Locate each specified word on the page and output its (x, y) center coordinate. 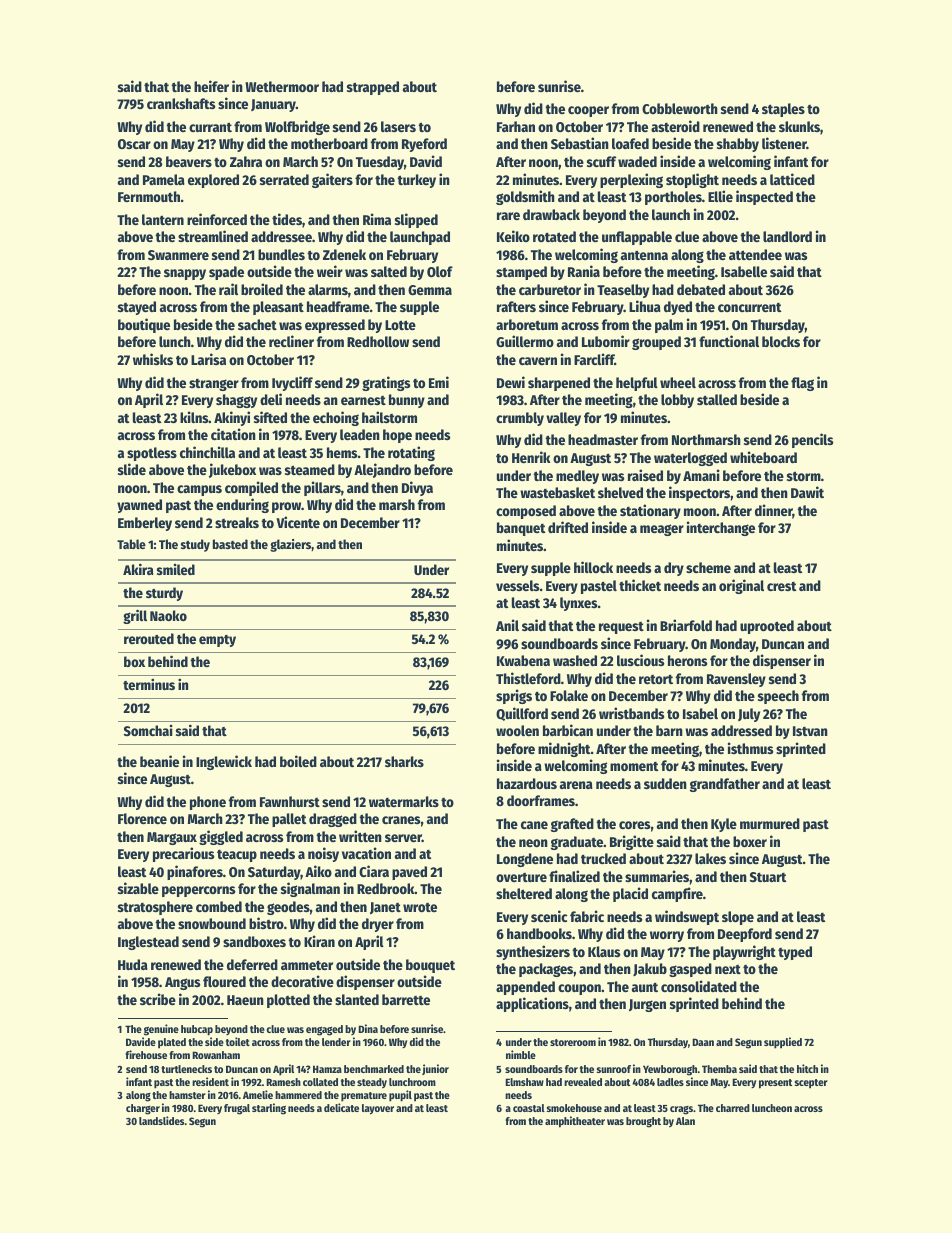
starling (269, 1109)
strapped (373, 88)
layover (378, 1109)
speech (778, 697)
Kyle (724, 825)
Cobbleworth (680, 108)
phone (208, 803)
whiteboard (763, 457)
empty (217, 641)
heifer (211, 86)
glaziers (290, 545)
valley (563, 419)
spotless (152, 454)
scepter (811, 1084)
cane (534, 825)
